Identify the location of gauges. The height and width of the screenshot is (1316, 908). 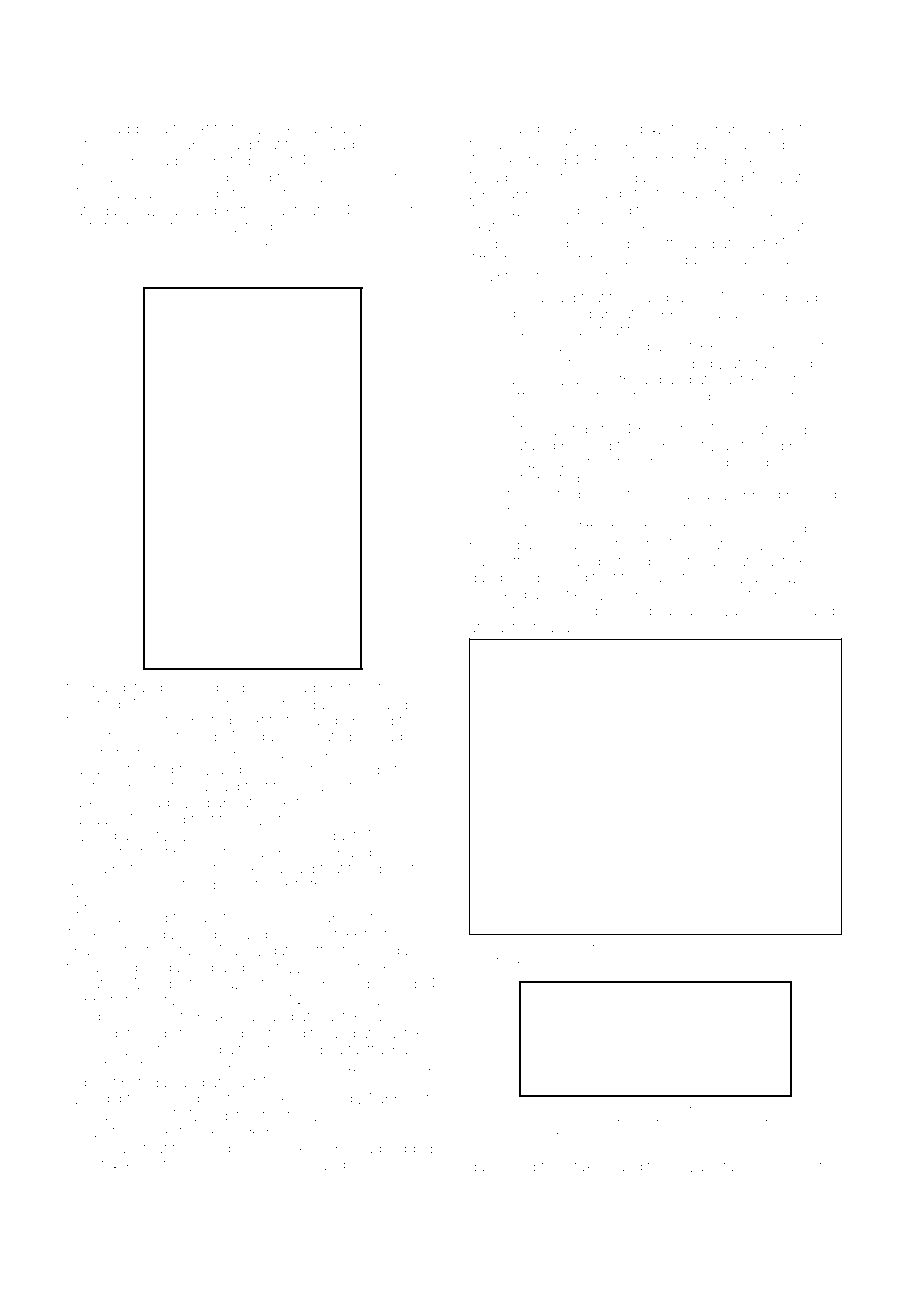
(494, 580).
